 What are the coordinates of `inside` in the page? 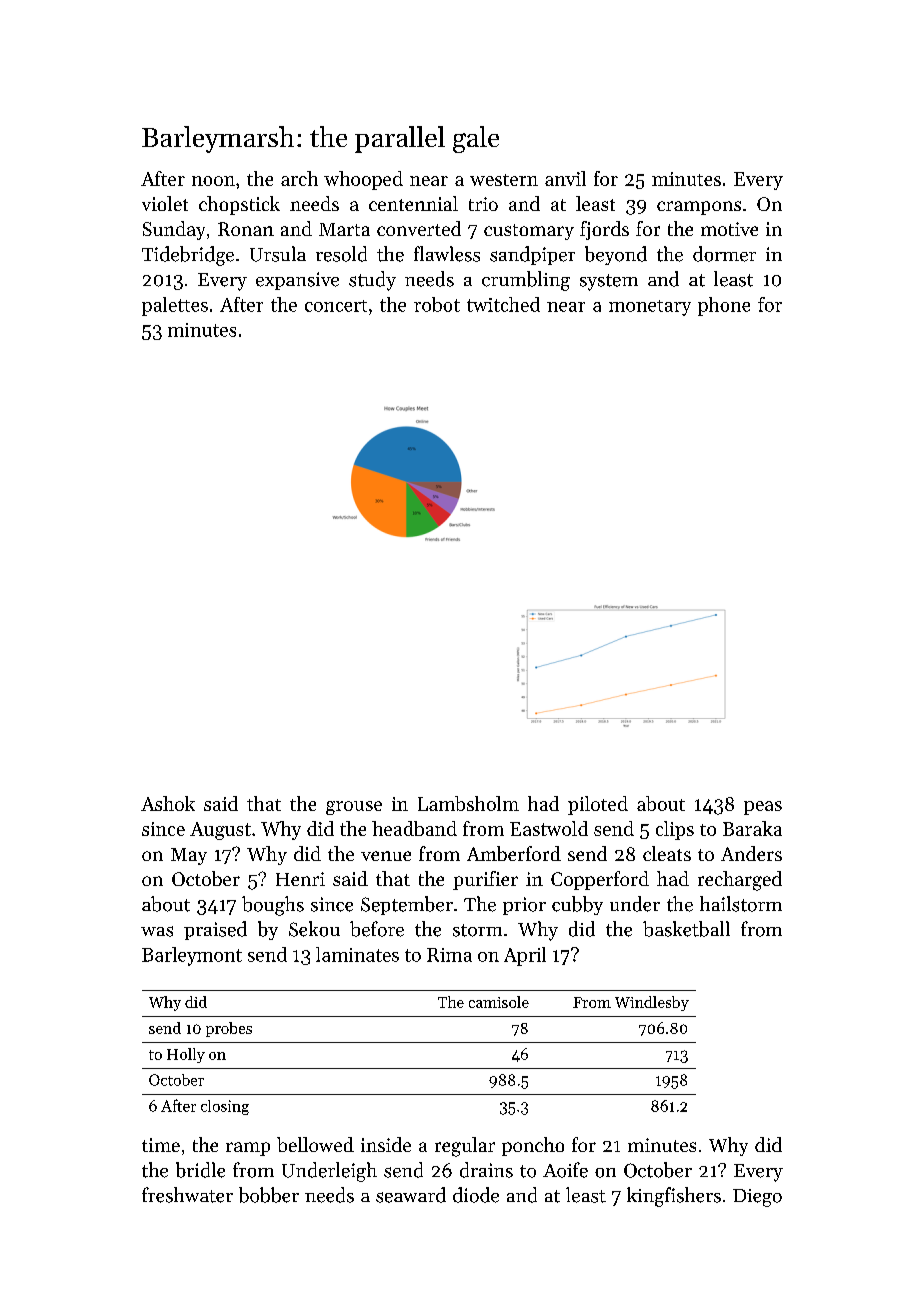 It's located at (386, 1144).
